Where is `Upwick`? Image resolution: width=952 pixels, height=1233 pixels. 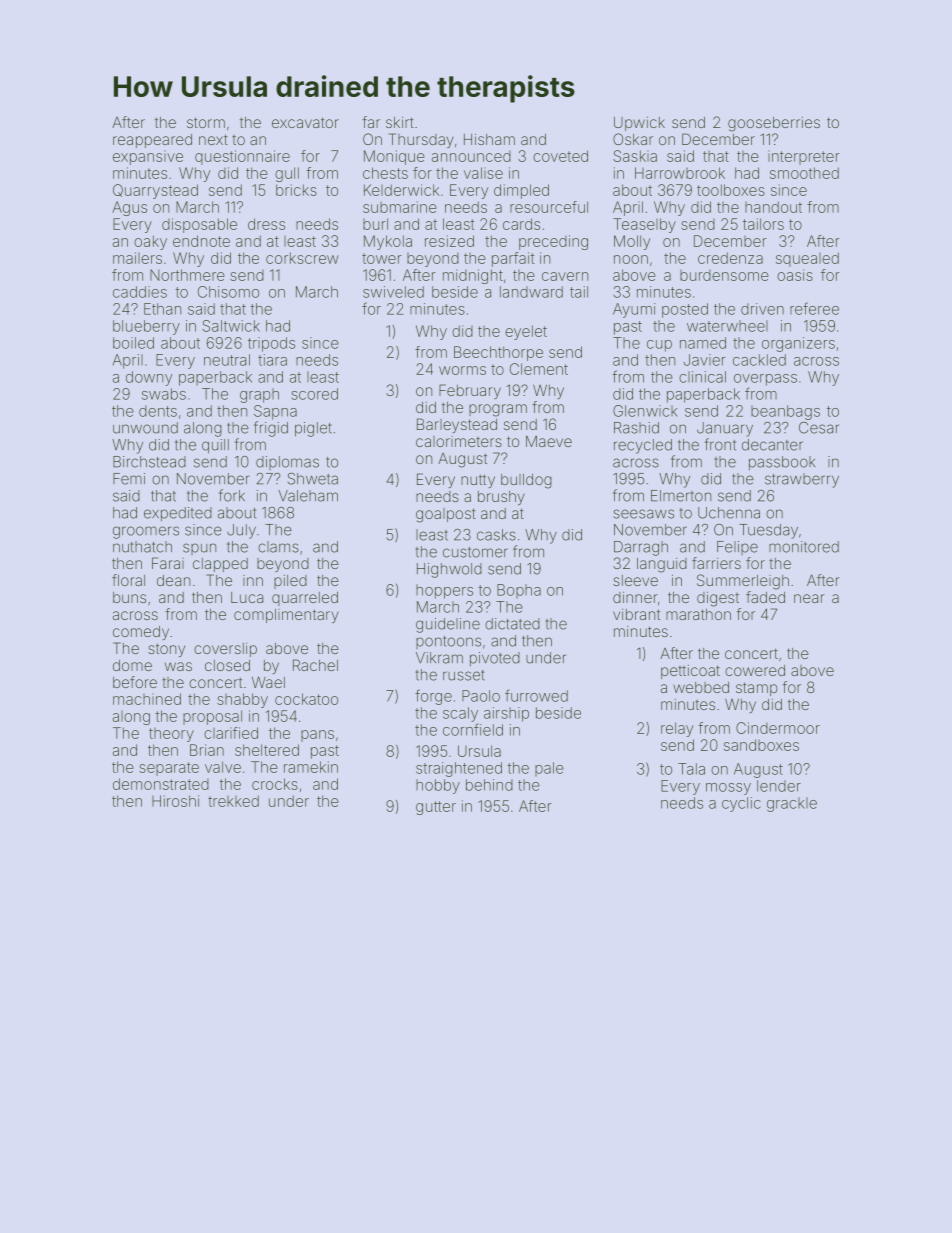 Upwick is located at coordinates (639, 124).
